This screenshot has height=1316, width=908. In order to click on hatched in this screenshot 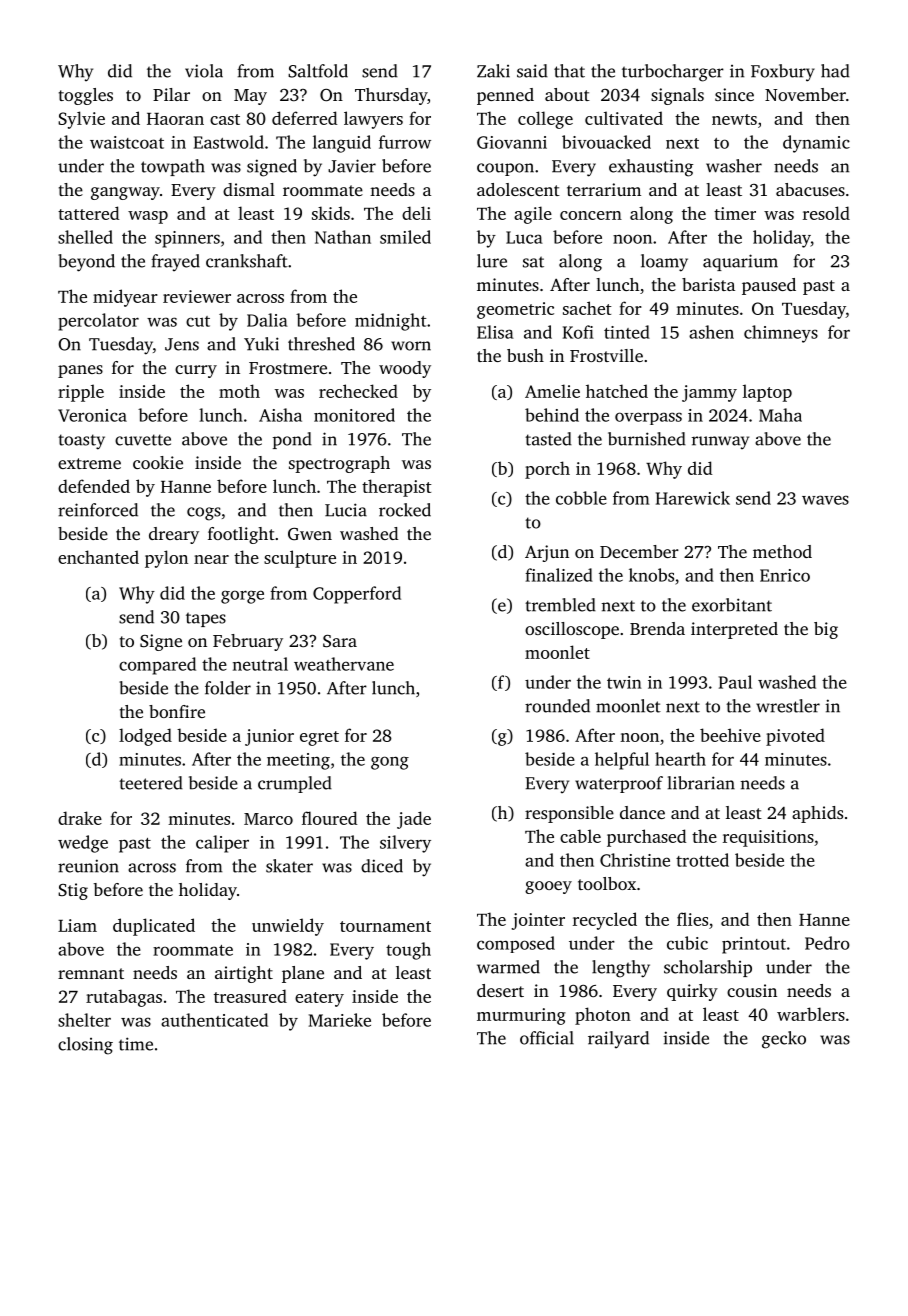, I will do `click(617, 391)`.
